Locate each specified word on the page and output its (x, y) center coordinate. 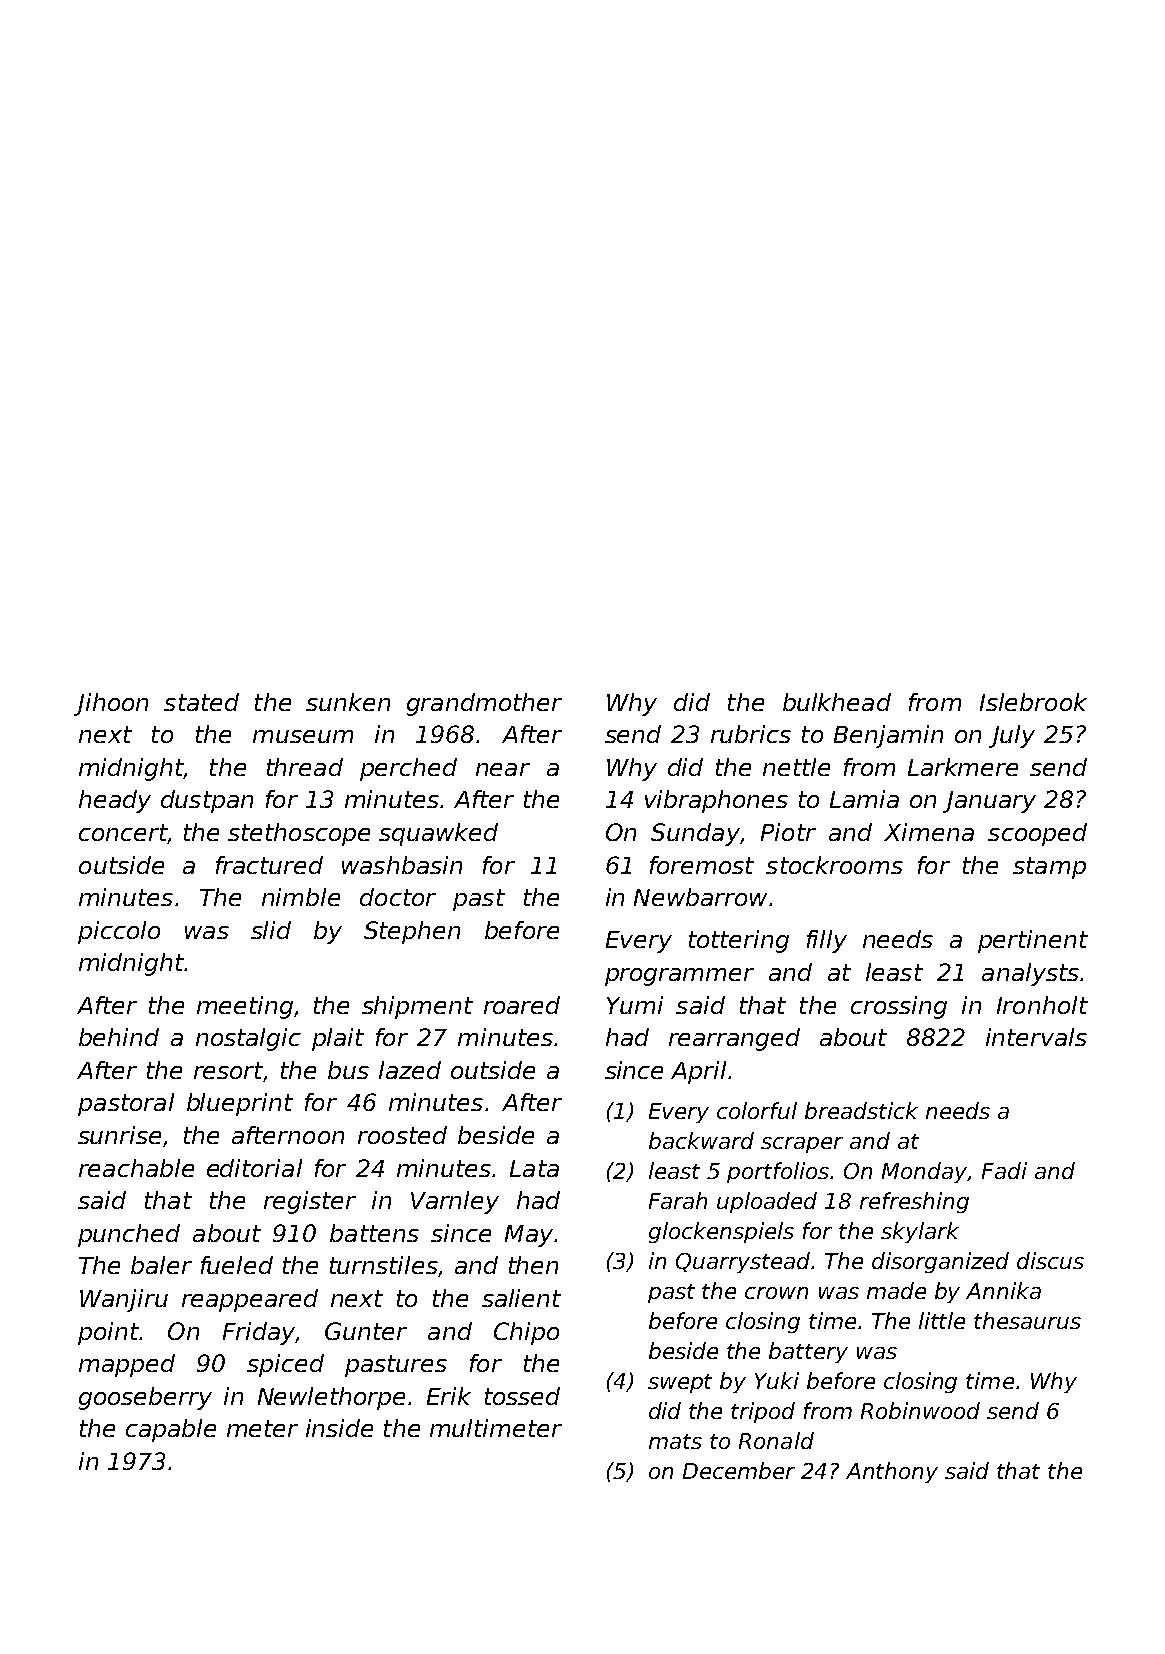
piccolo (119, 932)
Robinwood (920, 1410)
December (739, 1470)
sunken (348, 702)
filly (827, 941)
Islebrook (1033, 702)
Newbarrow (700, 897)
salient (521, 1298)
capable (171, 1430)
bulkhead (837, 702)
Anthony (892, 1472)
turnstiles (384, 1265)
